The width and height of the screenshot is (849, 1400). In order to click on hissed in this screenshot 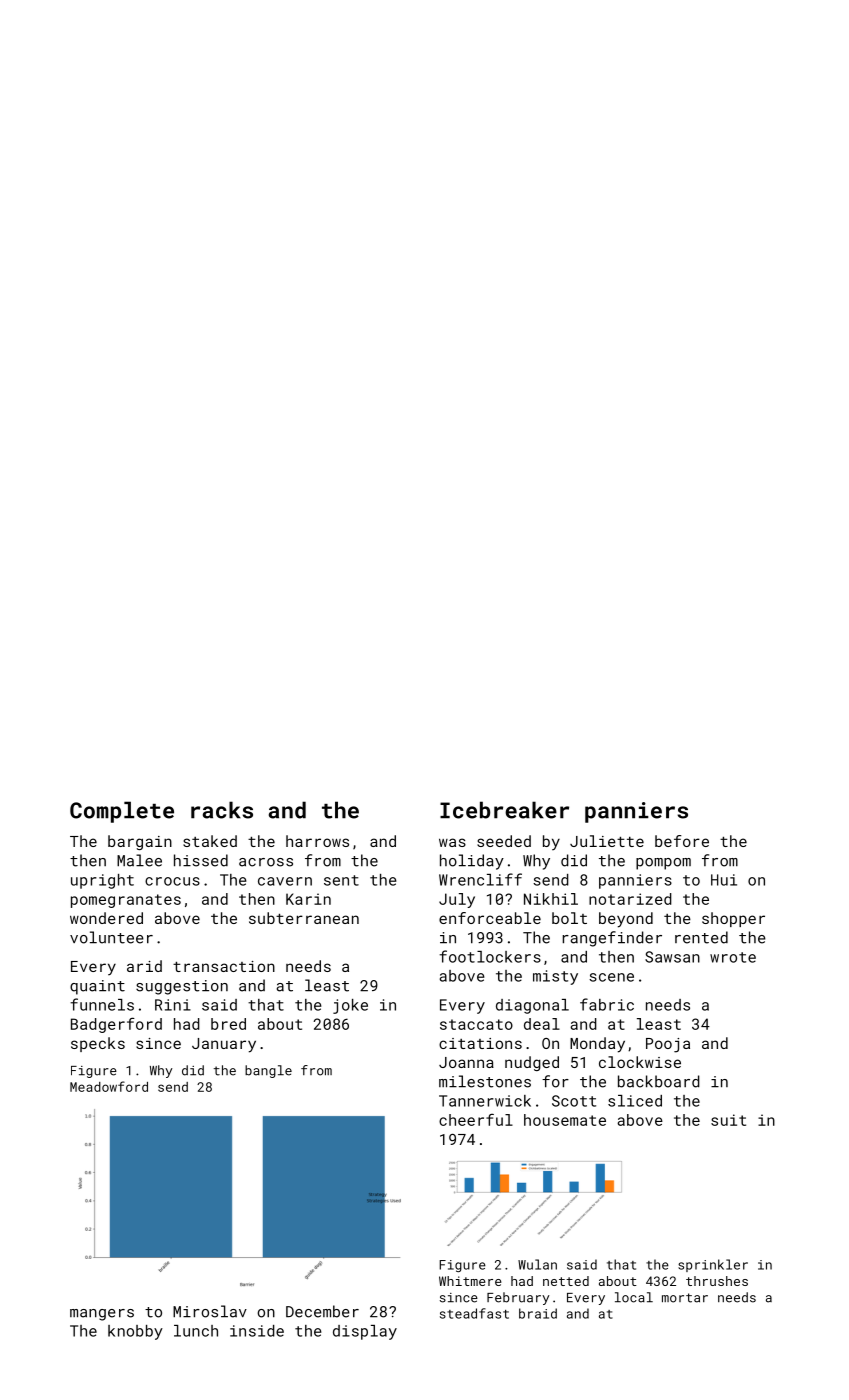, I will do `click(201, 860)`.
